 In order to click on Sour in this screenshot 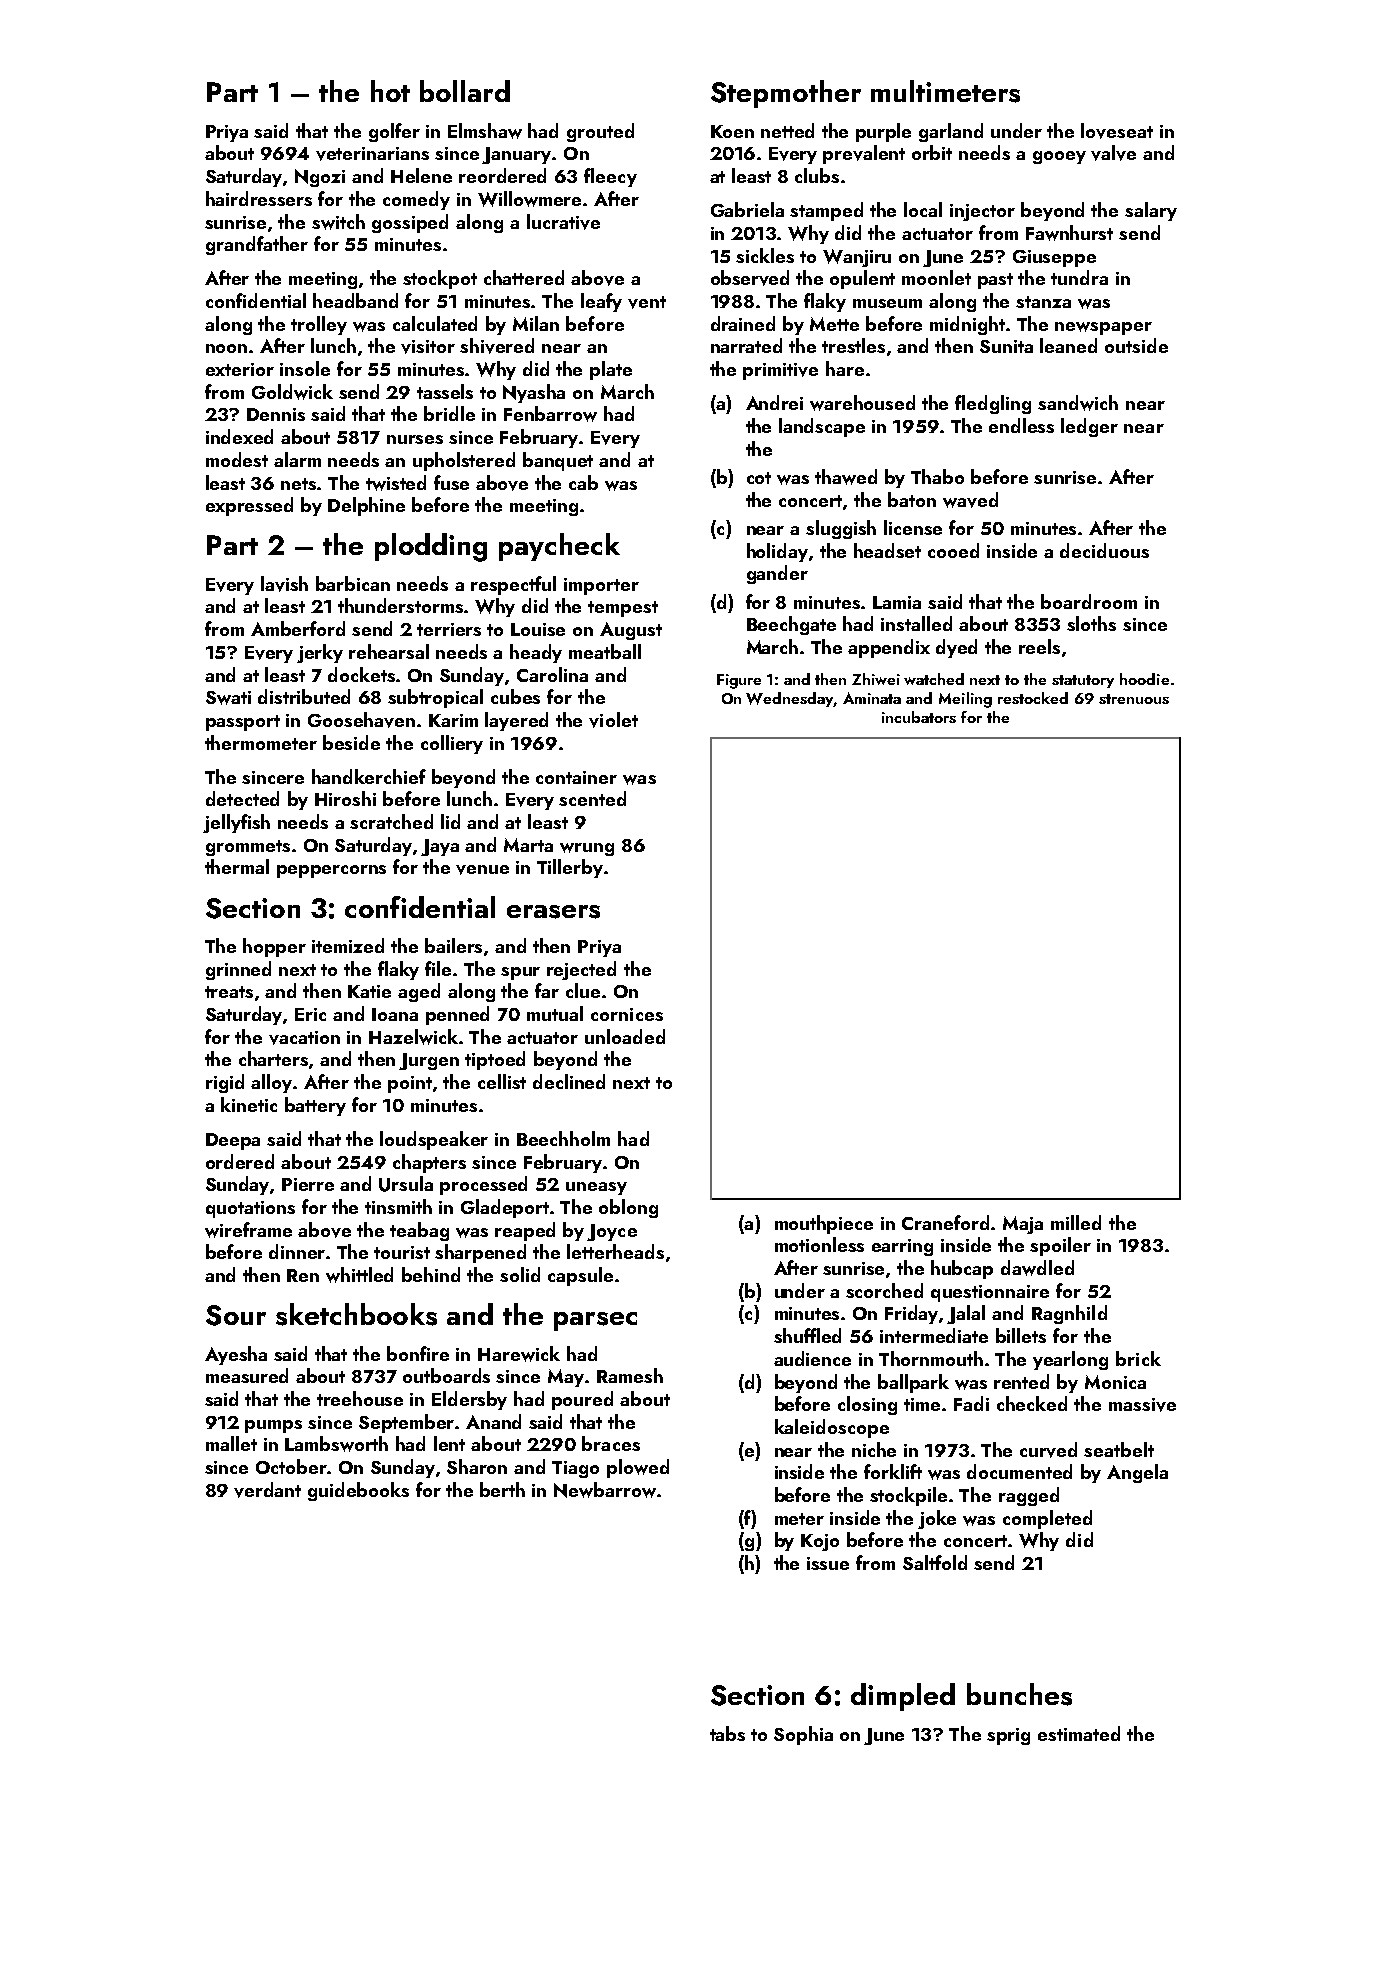, I will do `click(236, 1315)`.
